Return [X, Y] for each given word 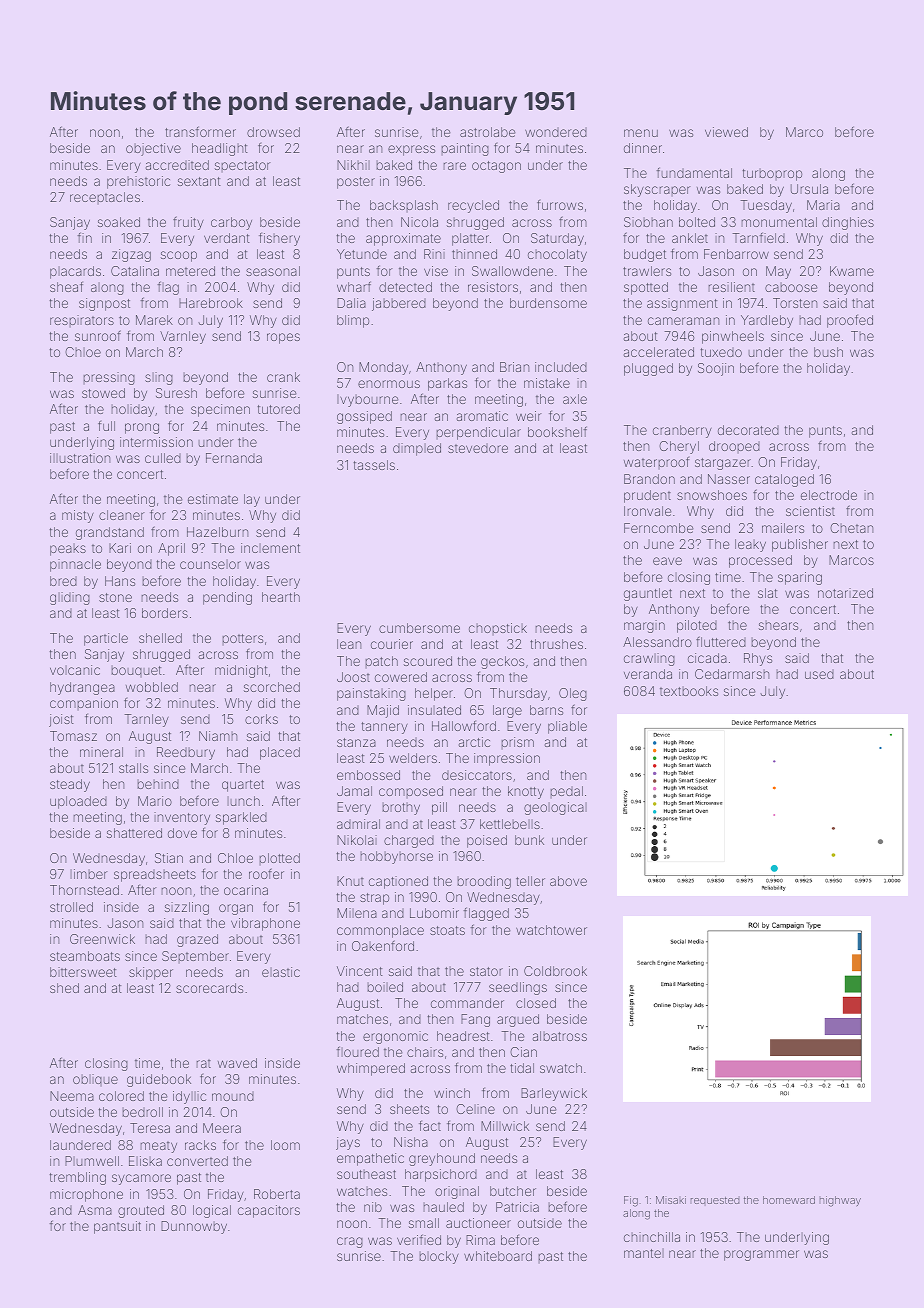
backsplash [404, 206]
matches [362, 1019]
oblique [95, 1080]
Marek [154, 320]
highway [840, 1201]
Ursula [809, 189]
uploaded [78, 802]
